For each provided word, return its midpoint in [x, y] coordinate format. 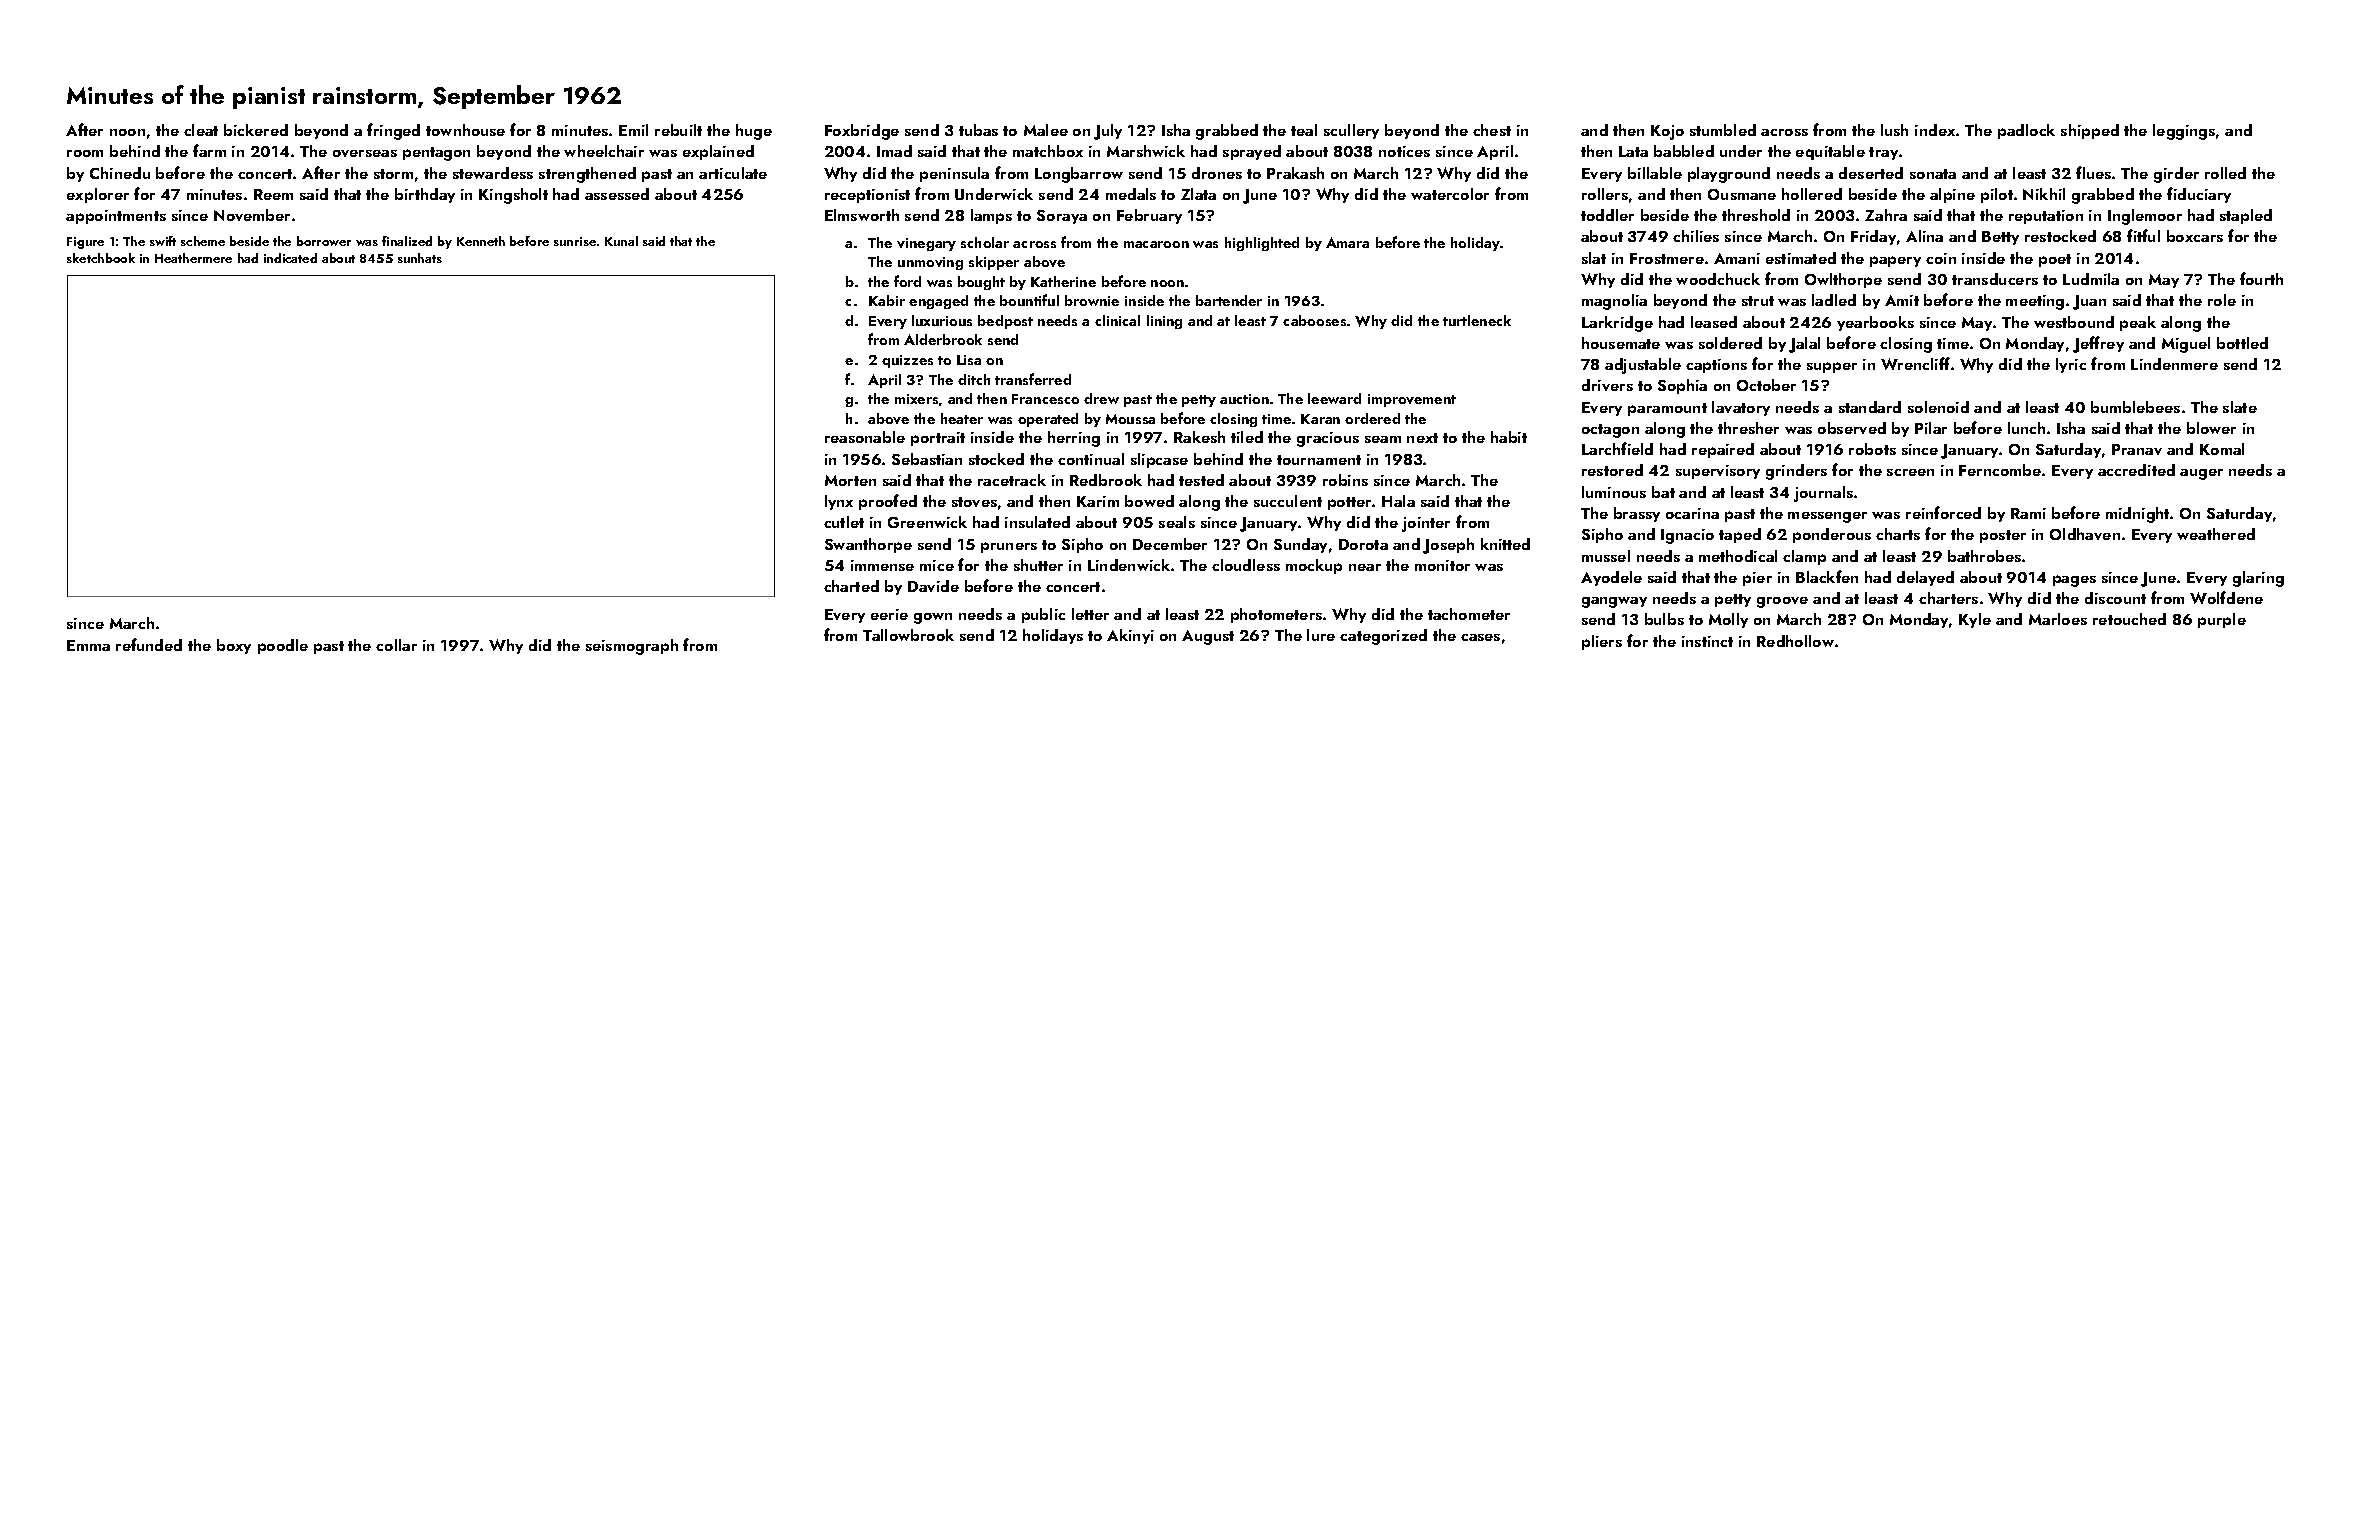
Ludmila [2091, 279]
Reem [273, 194]
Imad [894, 151]
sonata [1933, 174]
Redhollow [1795, 641]
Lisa [969, 360]
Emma [88, 645]
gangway [1614, 602]
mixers [916, 399]
